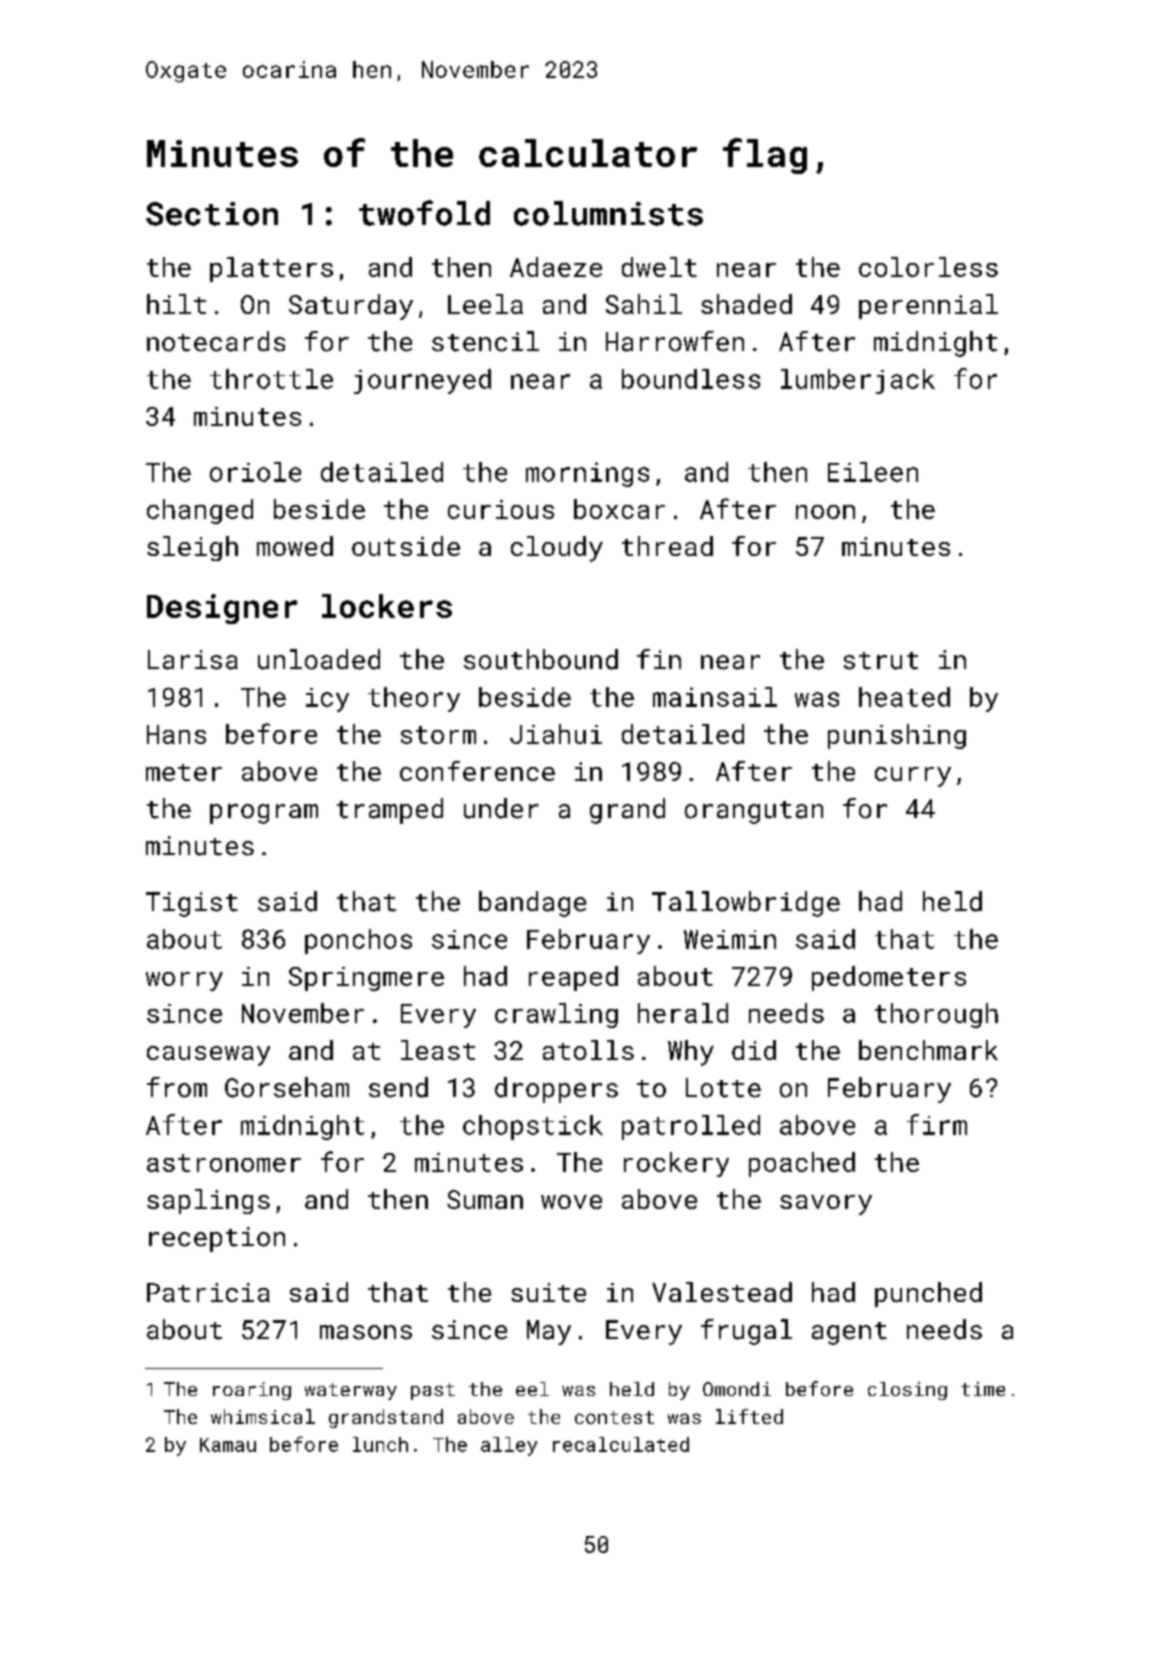 The width and height of the image is (1165, 1654). What do you see at coordinates (424, 213) in the image?
I see `twofold` at bounding box center [424, 213].
